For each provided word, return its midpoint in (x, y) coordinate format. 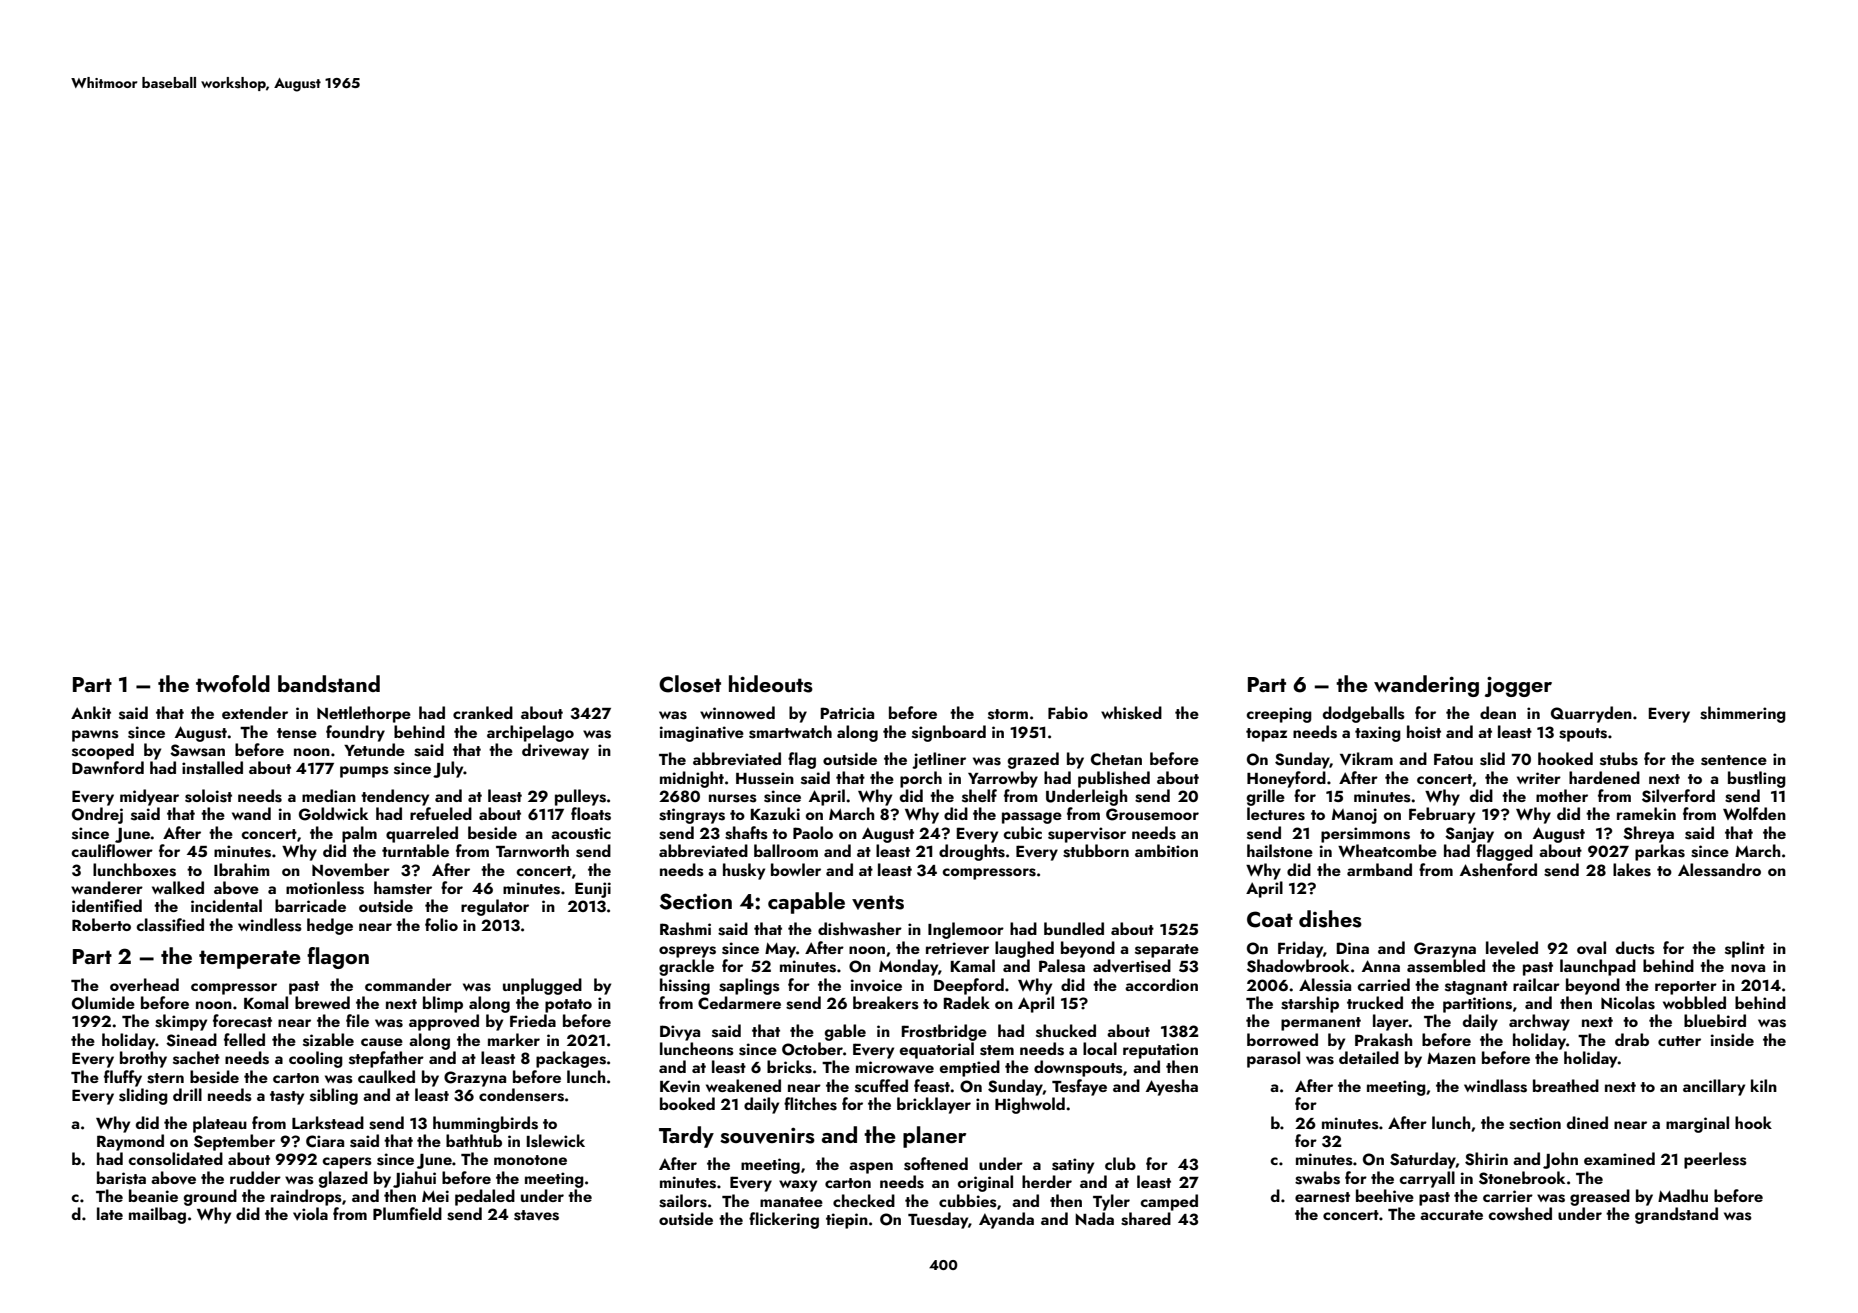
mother (1562, 795)
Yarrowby (1003, 779)
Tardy (686, 1137)
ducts (1635, 948)
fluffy (123, 1078)
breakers (886, 1003)
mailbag (157, 1215)
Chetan (1116, 759)
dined (1587, 1122)
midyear (149, 797)
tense (297, 733)
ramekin (1646, 813)
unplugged (542, 986)
